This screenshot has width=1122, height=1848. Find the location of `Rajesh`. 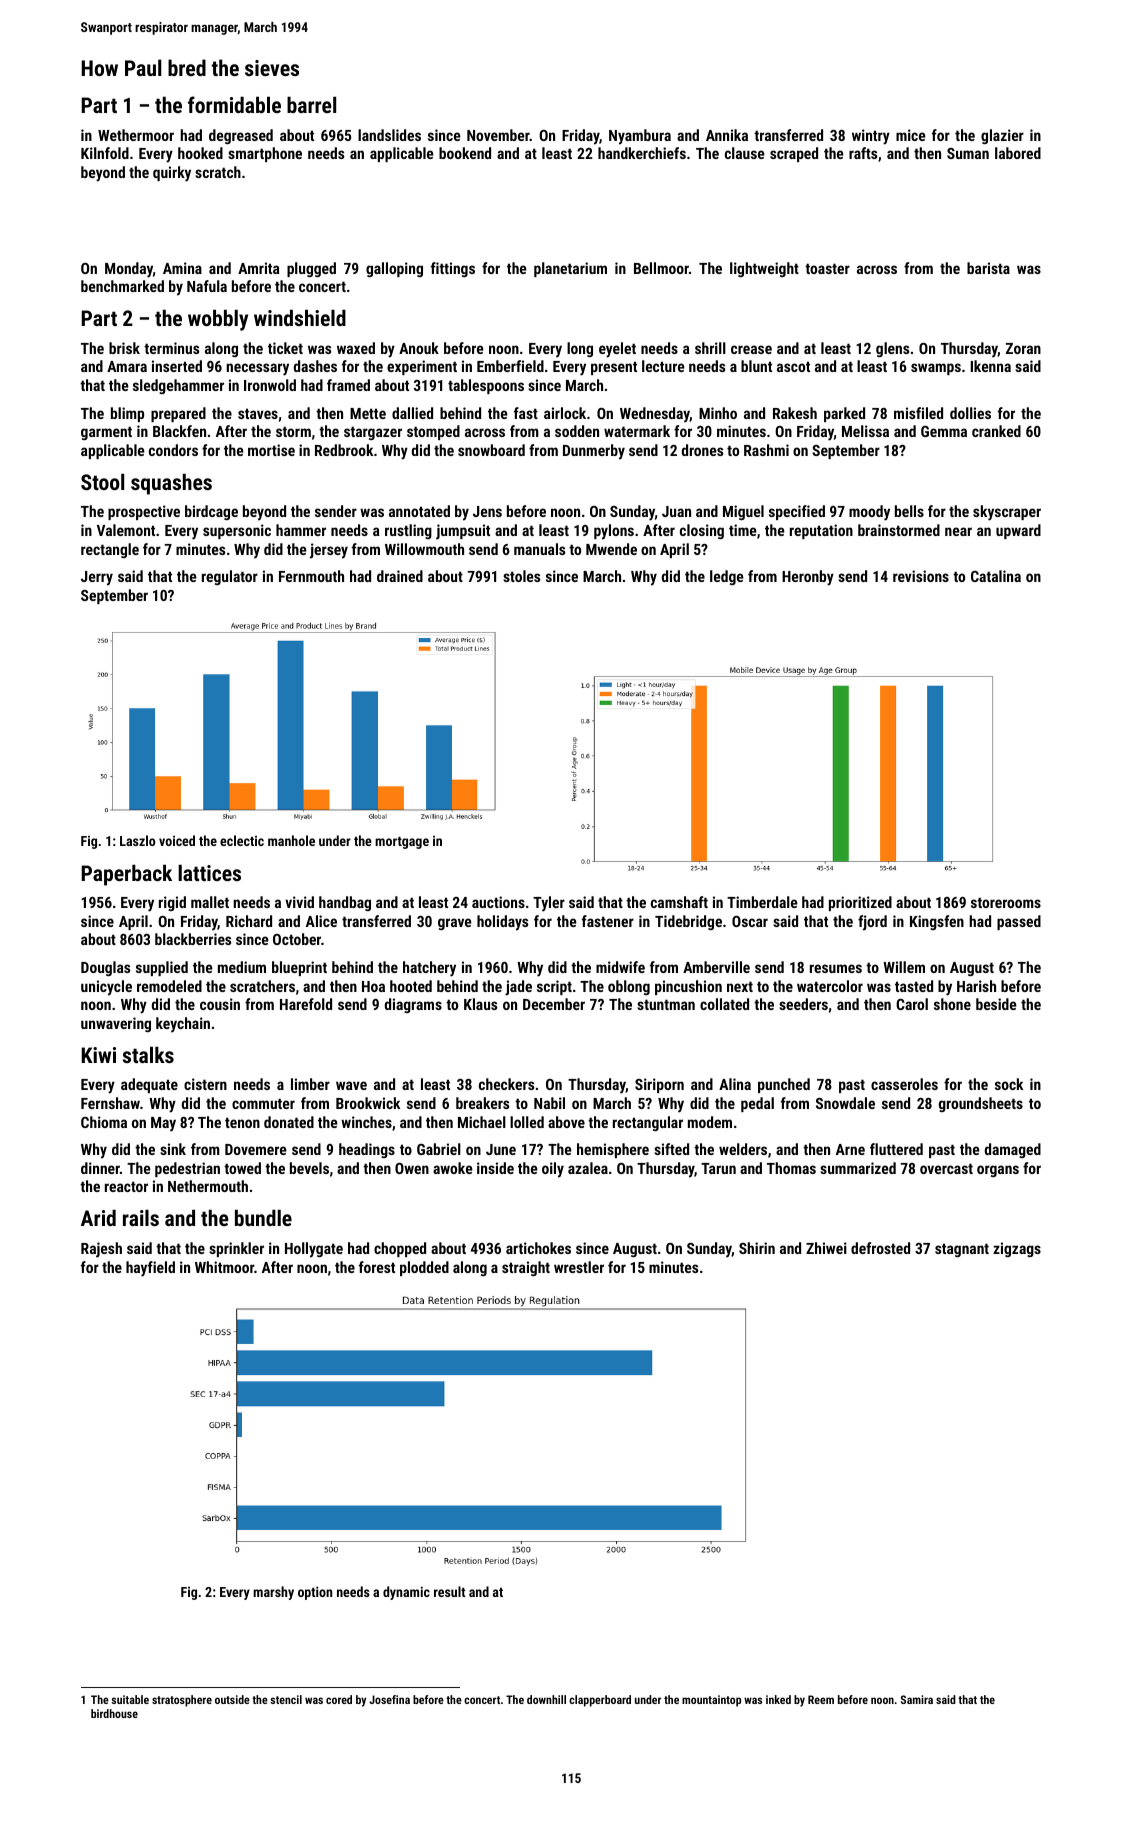

Rajesh is located at coordinates (101, 1250).
